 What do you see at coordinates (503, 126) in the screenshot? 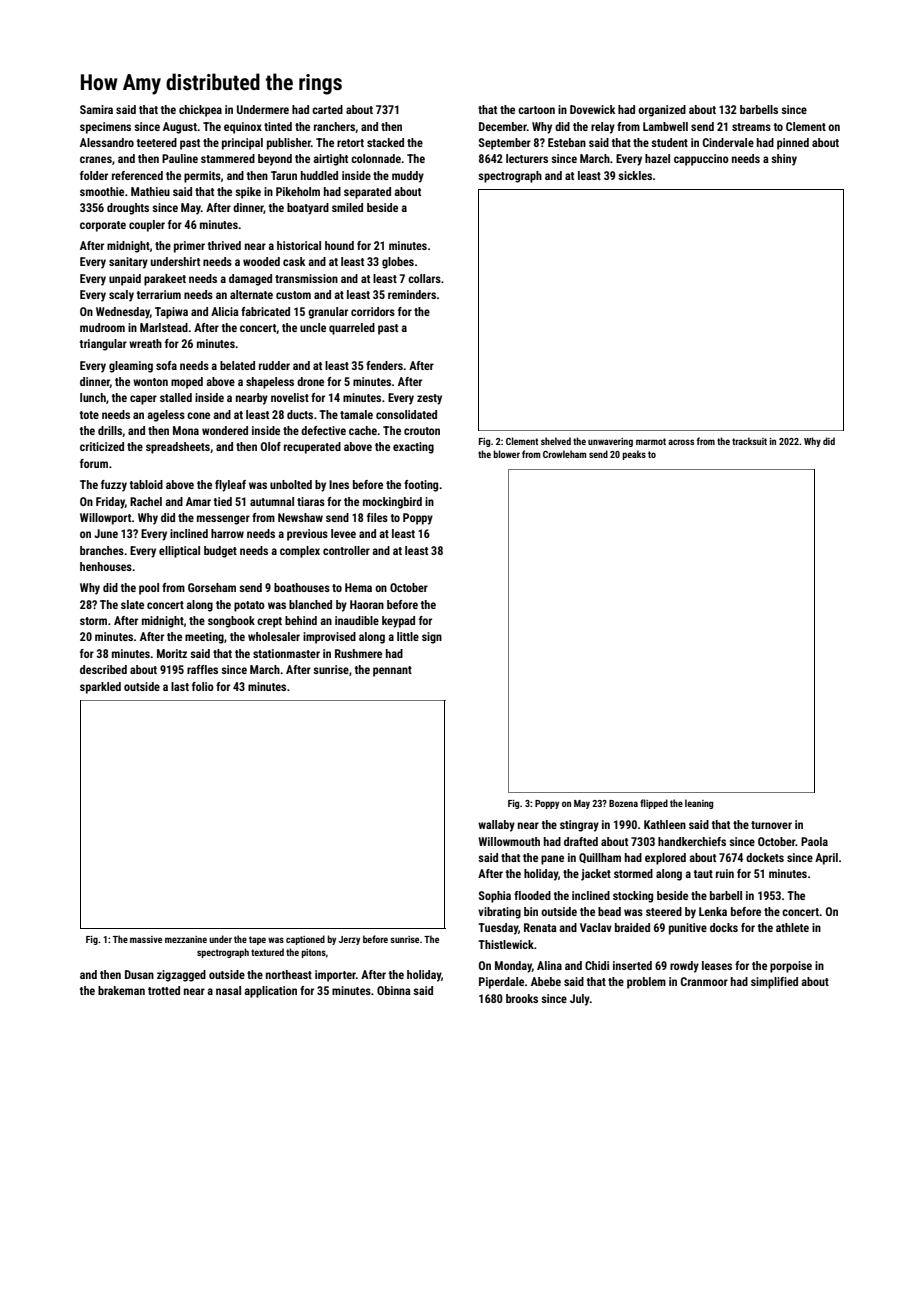
I see `December` at bounding box center [503, 126].
